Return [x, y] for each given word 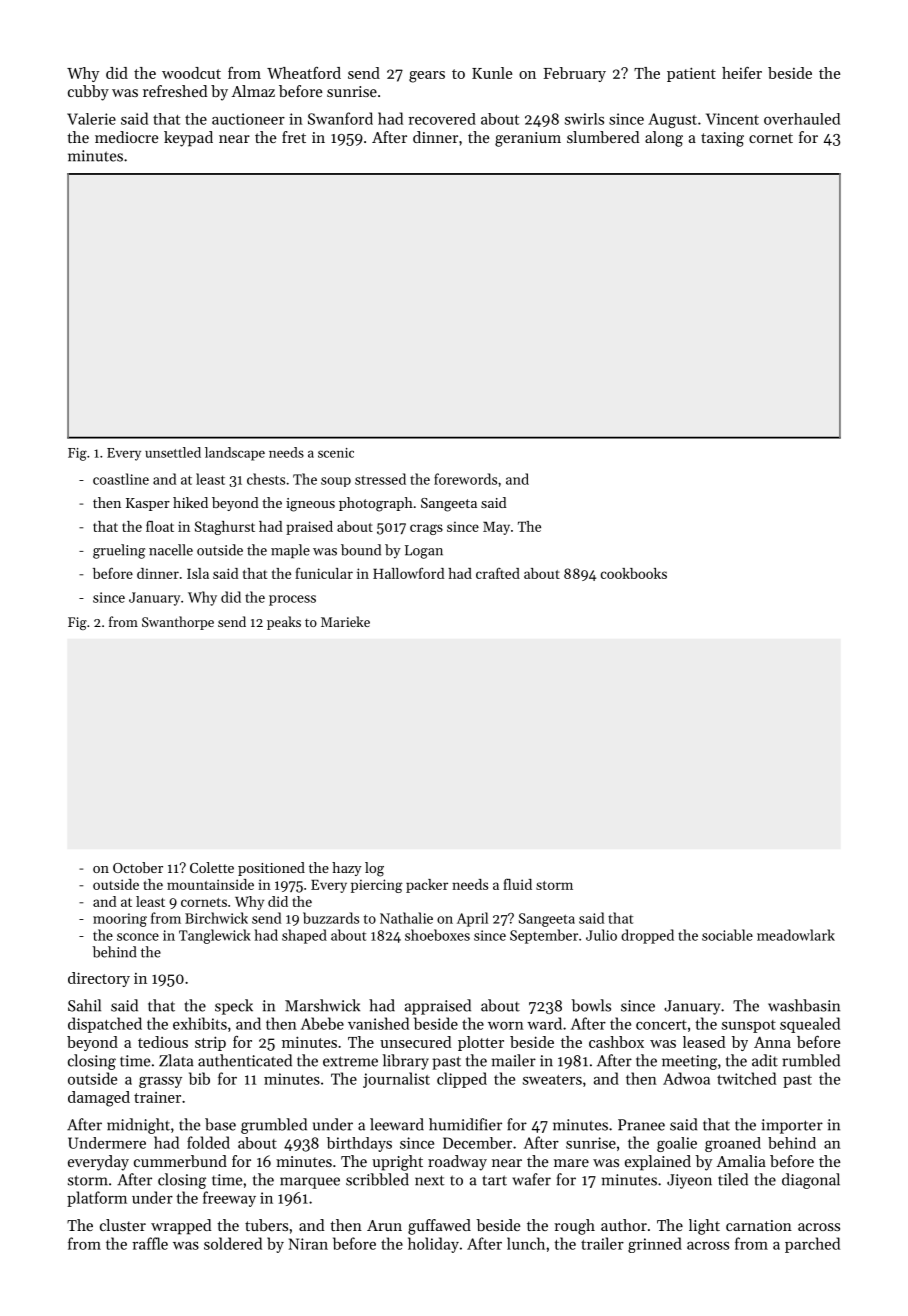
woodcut [191, 73]
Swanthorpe [178, 623]
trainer [157, 1097]
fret [294, 137]
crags [426, 529]
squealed [810, 1025]
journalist [396, 1080]
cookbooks [634, 573]
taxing [722, 139]
